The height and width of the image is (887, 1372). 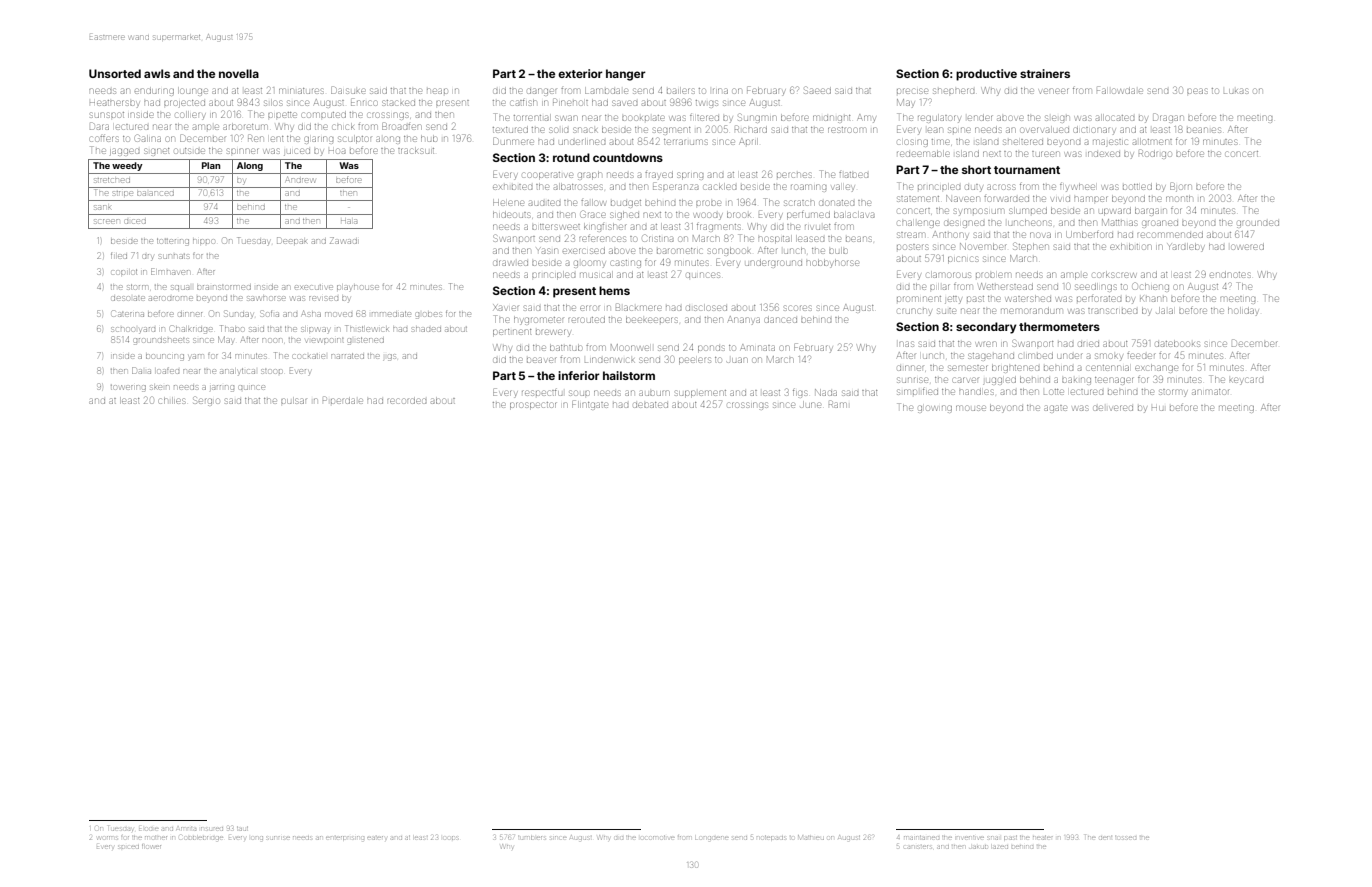 I want to click on Cristina, so click(x=658, y=238).
